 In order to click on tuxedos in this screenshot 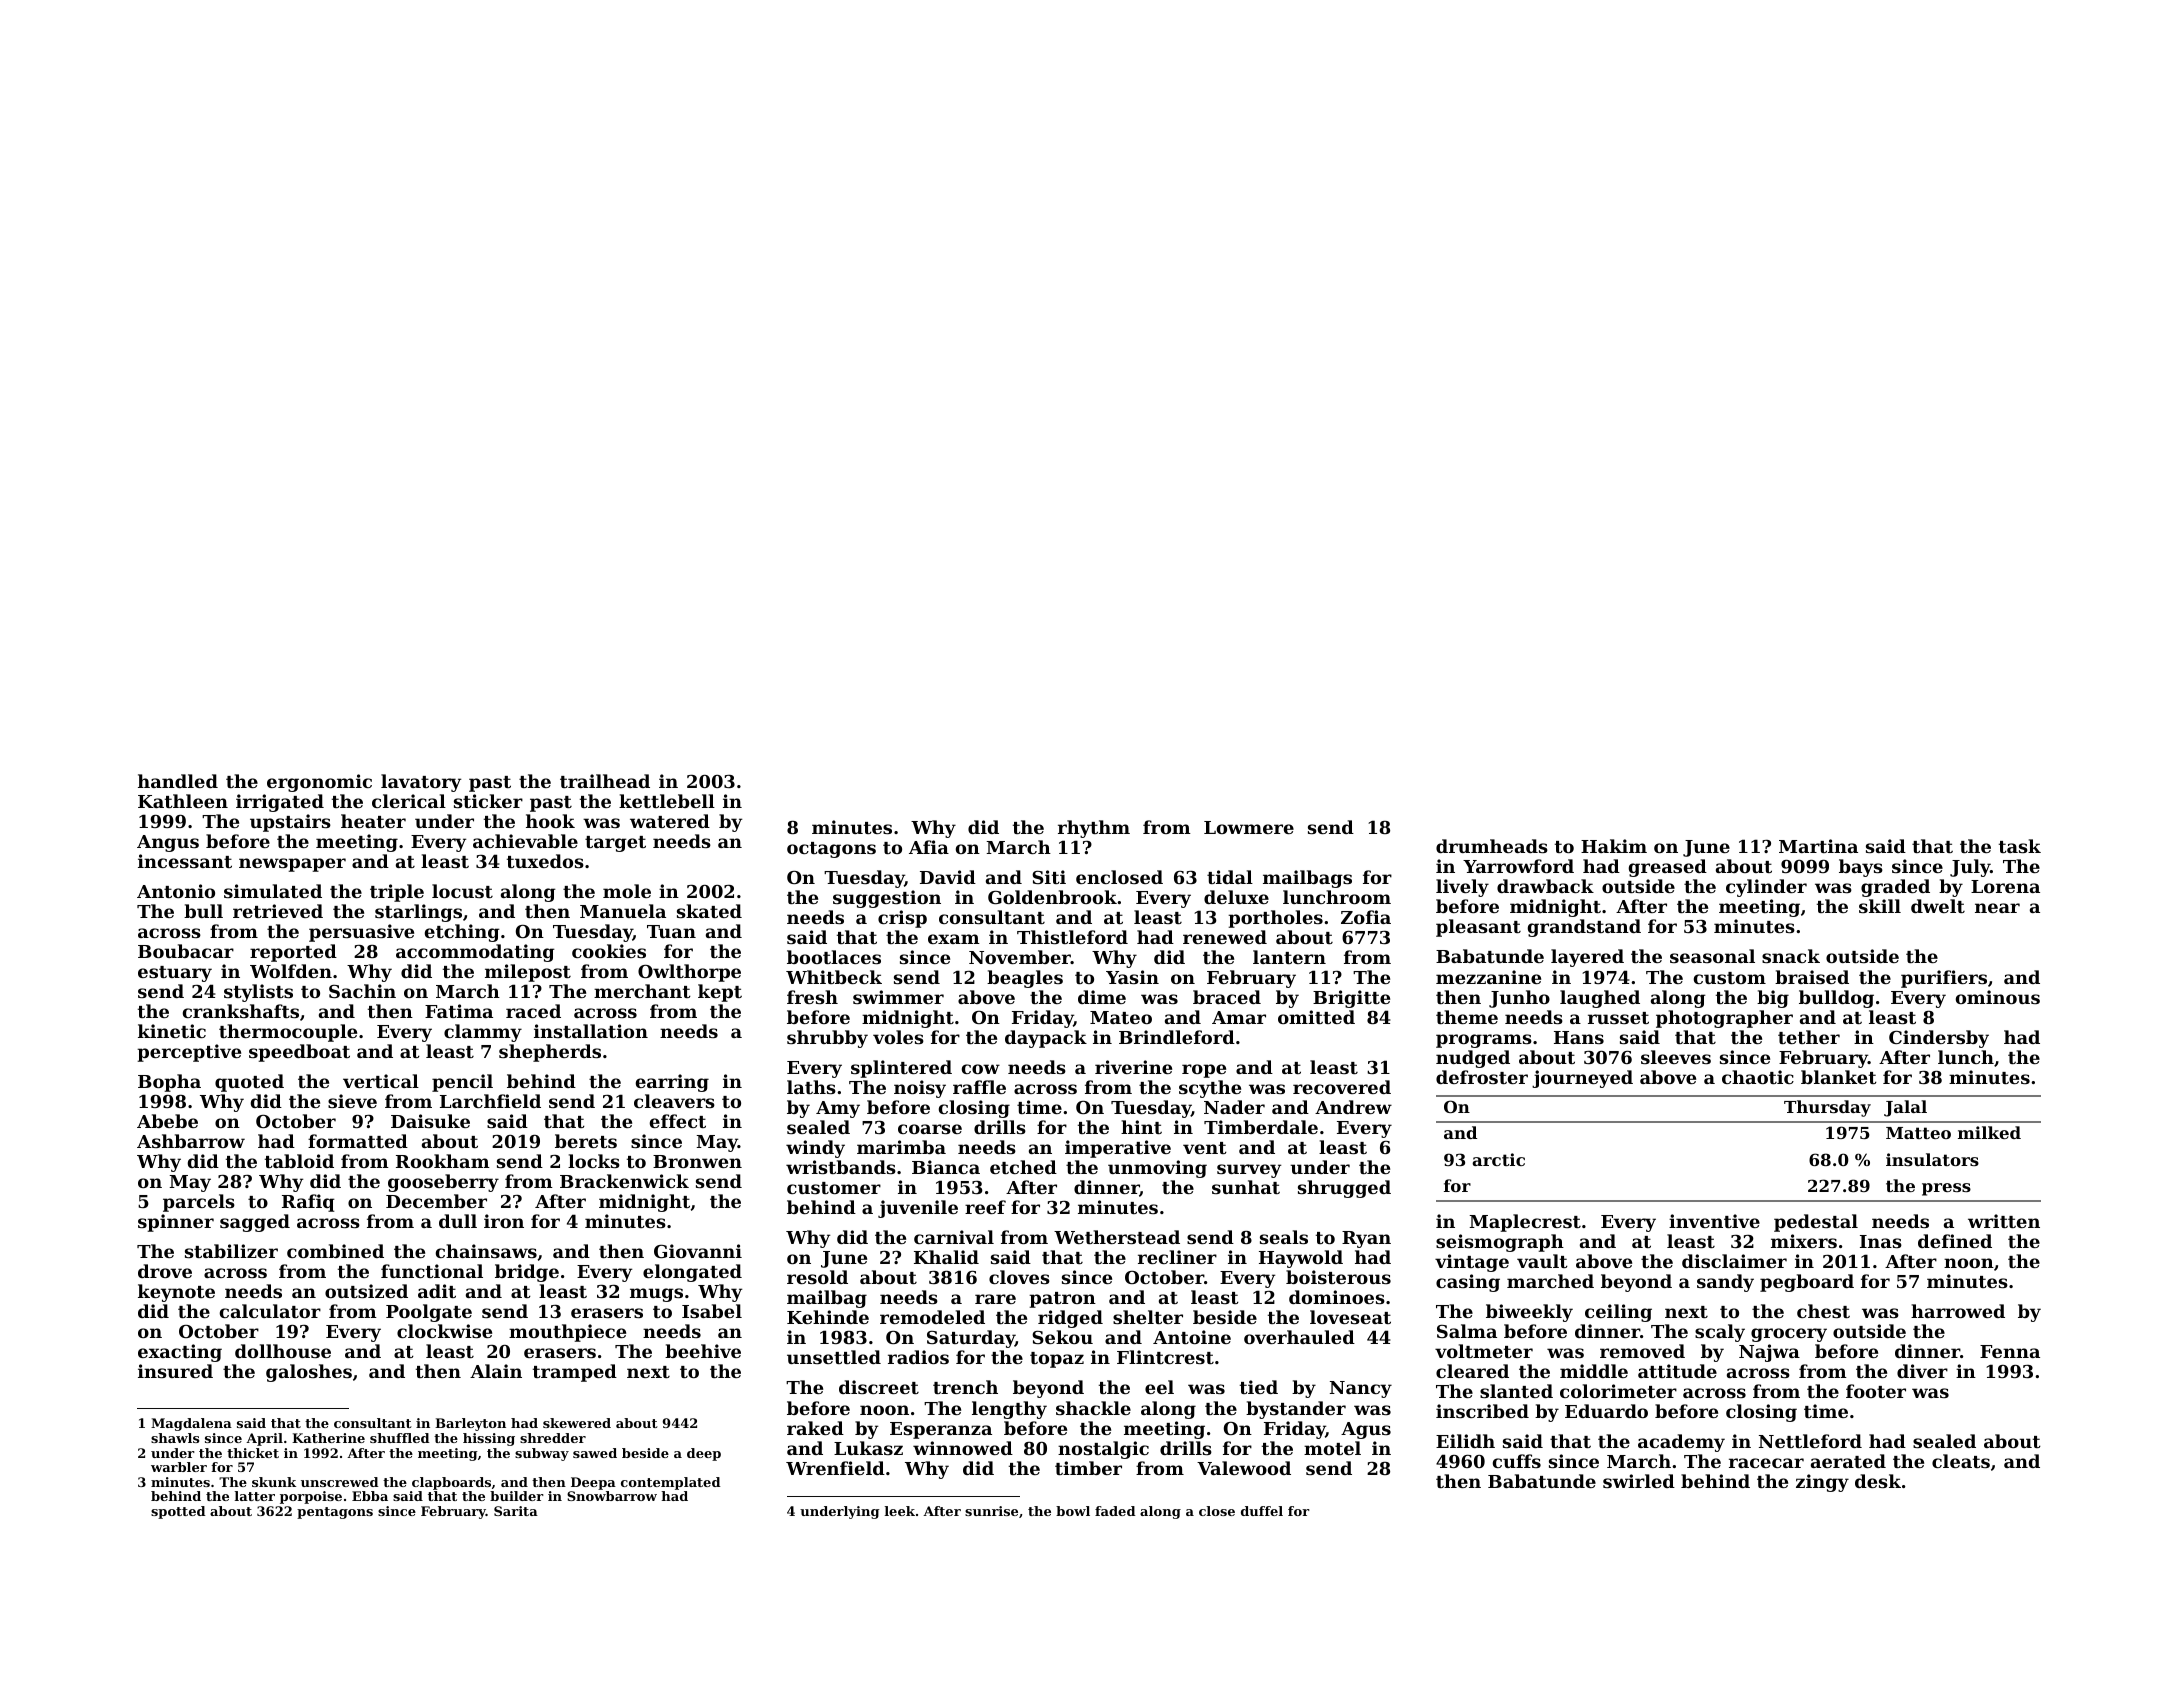, I will do `click(545, 861)`.
